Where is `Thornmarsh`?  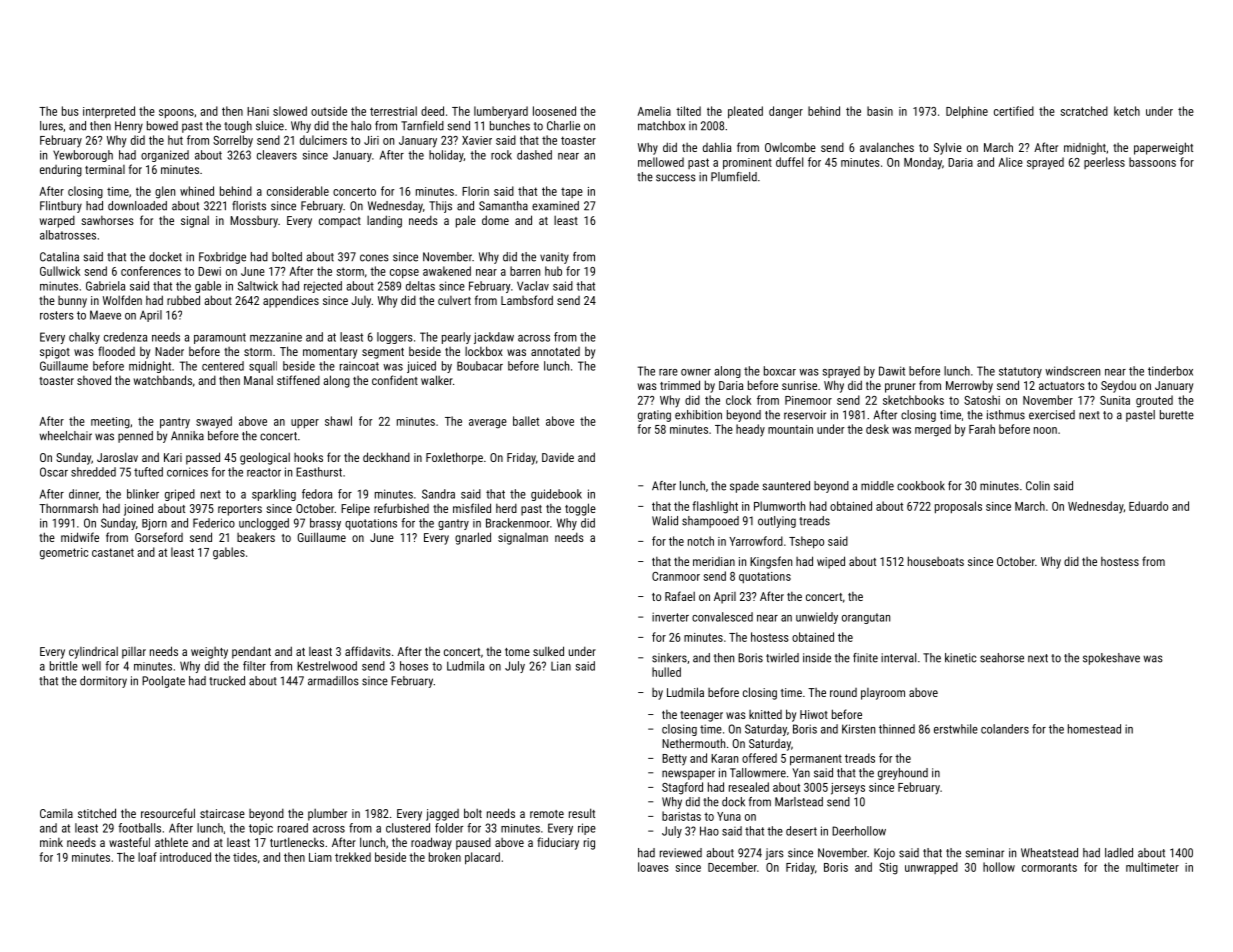
Thornmarsh is located at coordinates (68, 508).
